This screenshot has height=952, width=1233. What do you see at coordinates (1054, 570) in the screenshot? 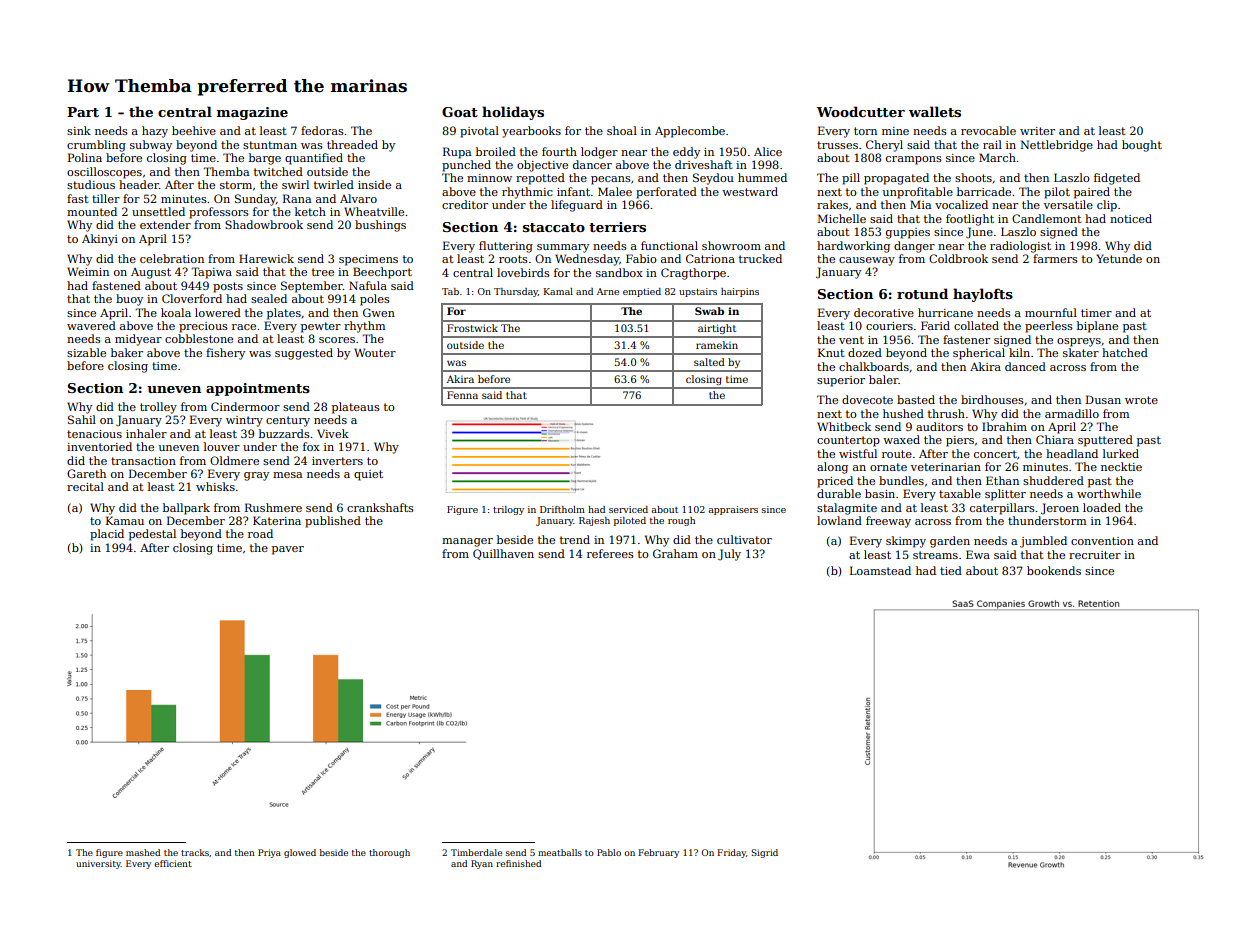
I see `bookends` at bounding box center [1054, 570].
